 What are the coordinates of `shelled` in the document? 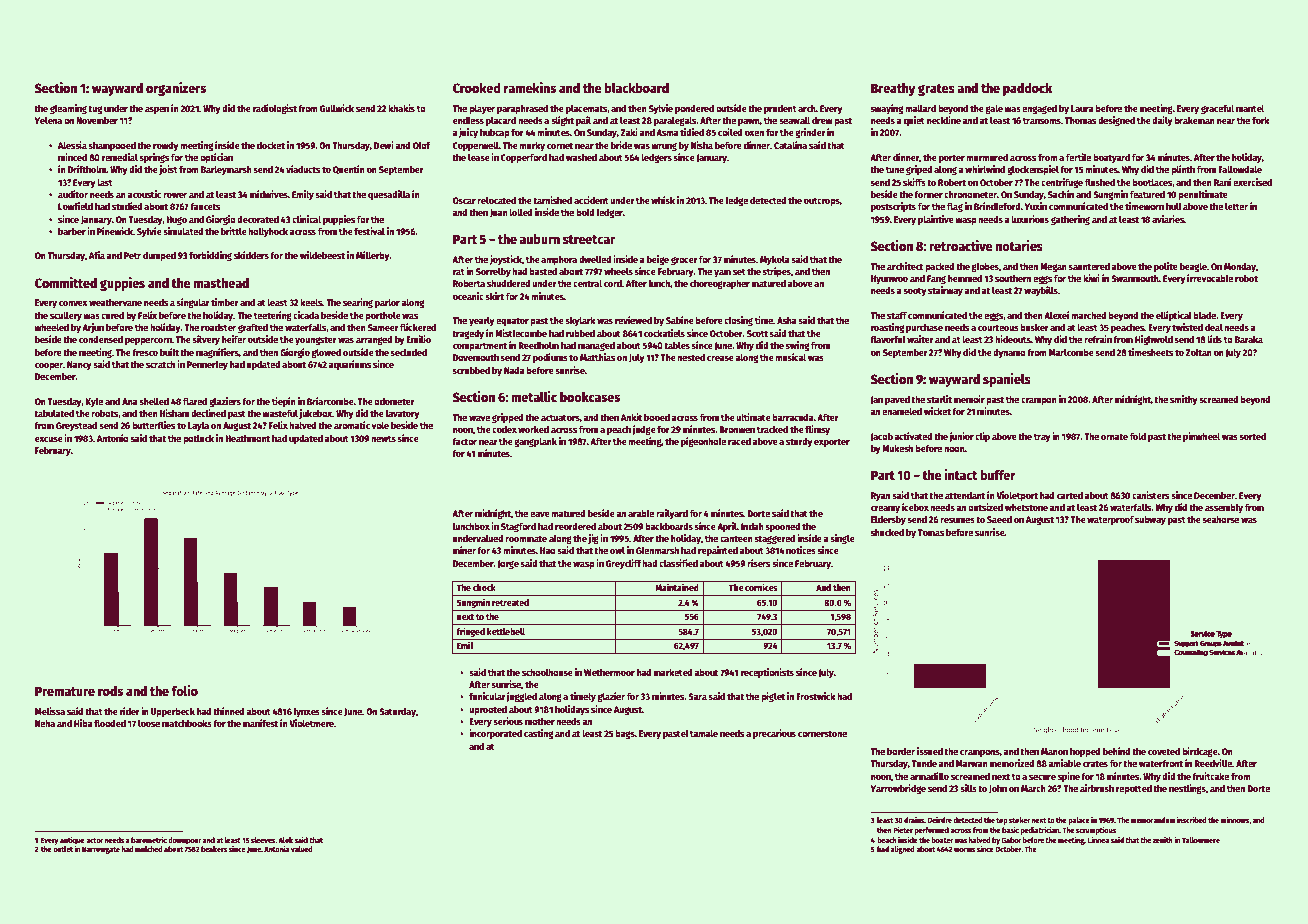 It's located at (154, 401).
